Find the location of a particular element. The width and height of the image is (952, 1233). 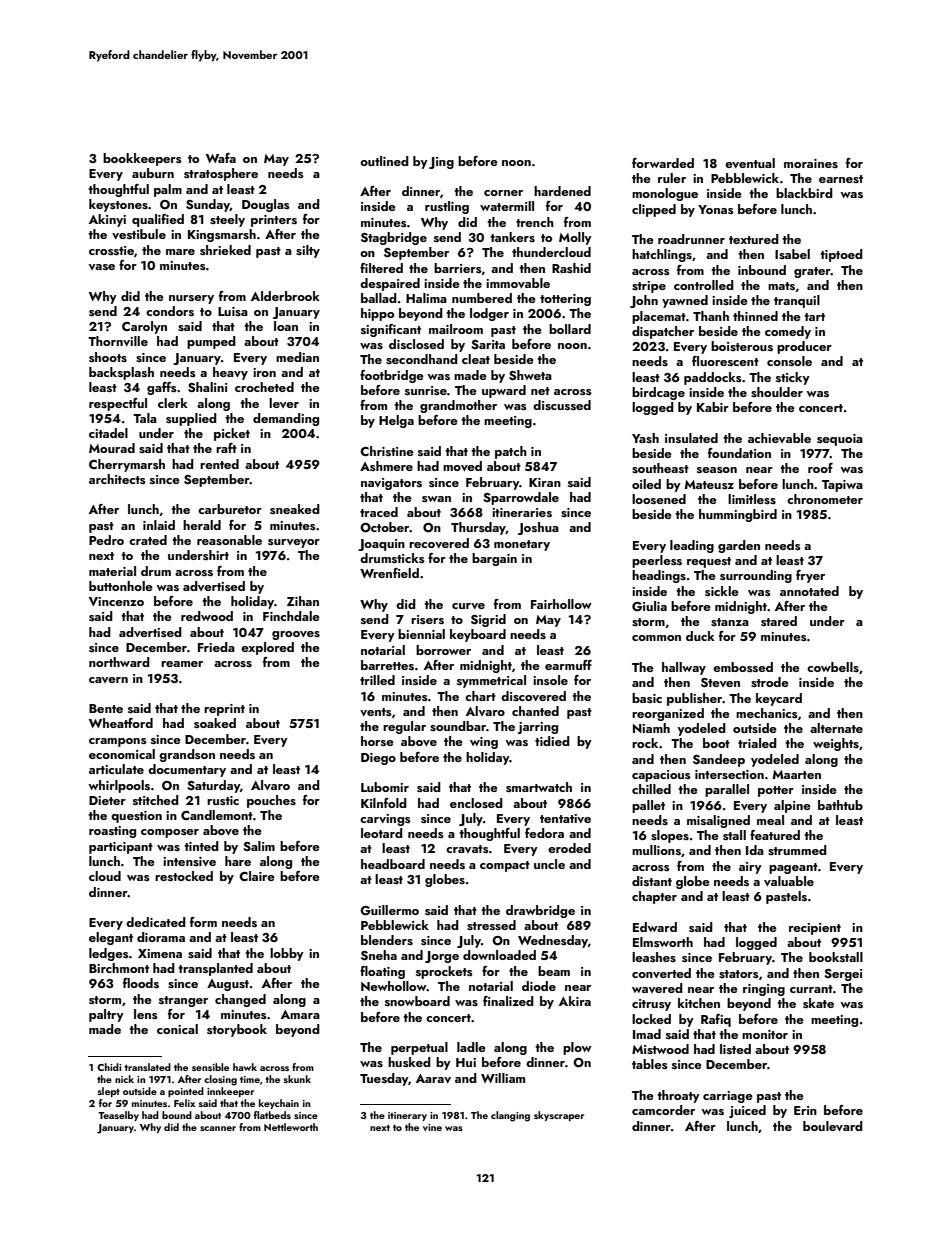

scanner is located at coordinates (218, 1128).
